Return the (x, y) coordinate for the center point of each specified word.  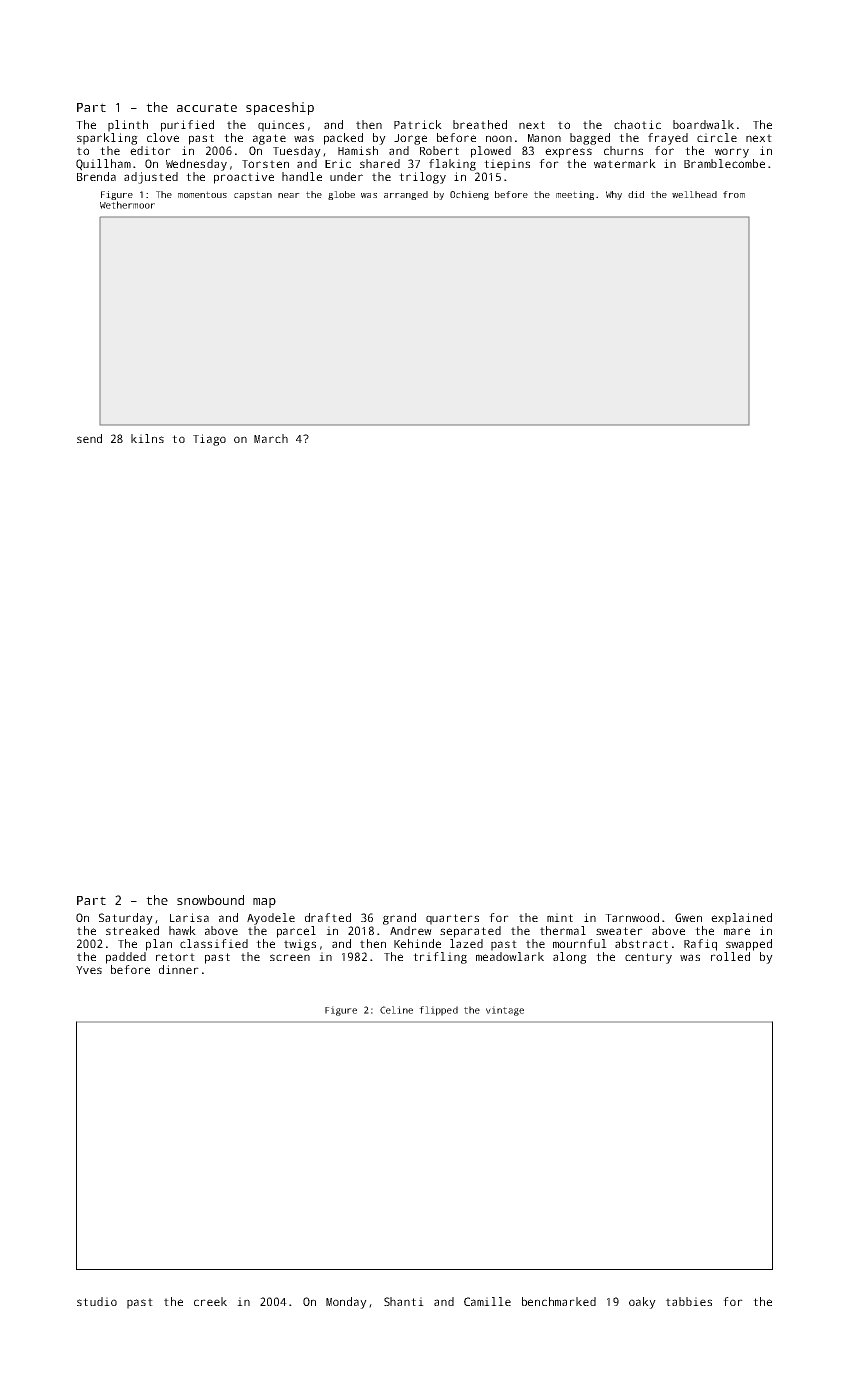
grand (399, 919)
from (734, 194)
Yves (89, 970)
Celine (396, 1010)
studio (97, 1301)
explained (741, 919)
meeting (575, 195)
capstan (253, 195)
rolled (730, 956)
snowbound (210, 900)
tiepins (507, 165)
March (271, 438)
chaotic (637, 124)
